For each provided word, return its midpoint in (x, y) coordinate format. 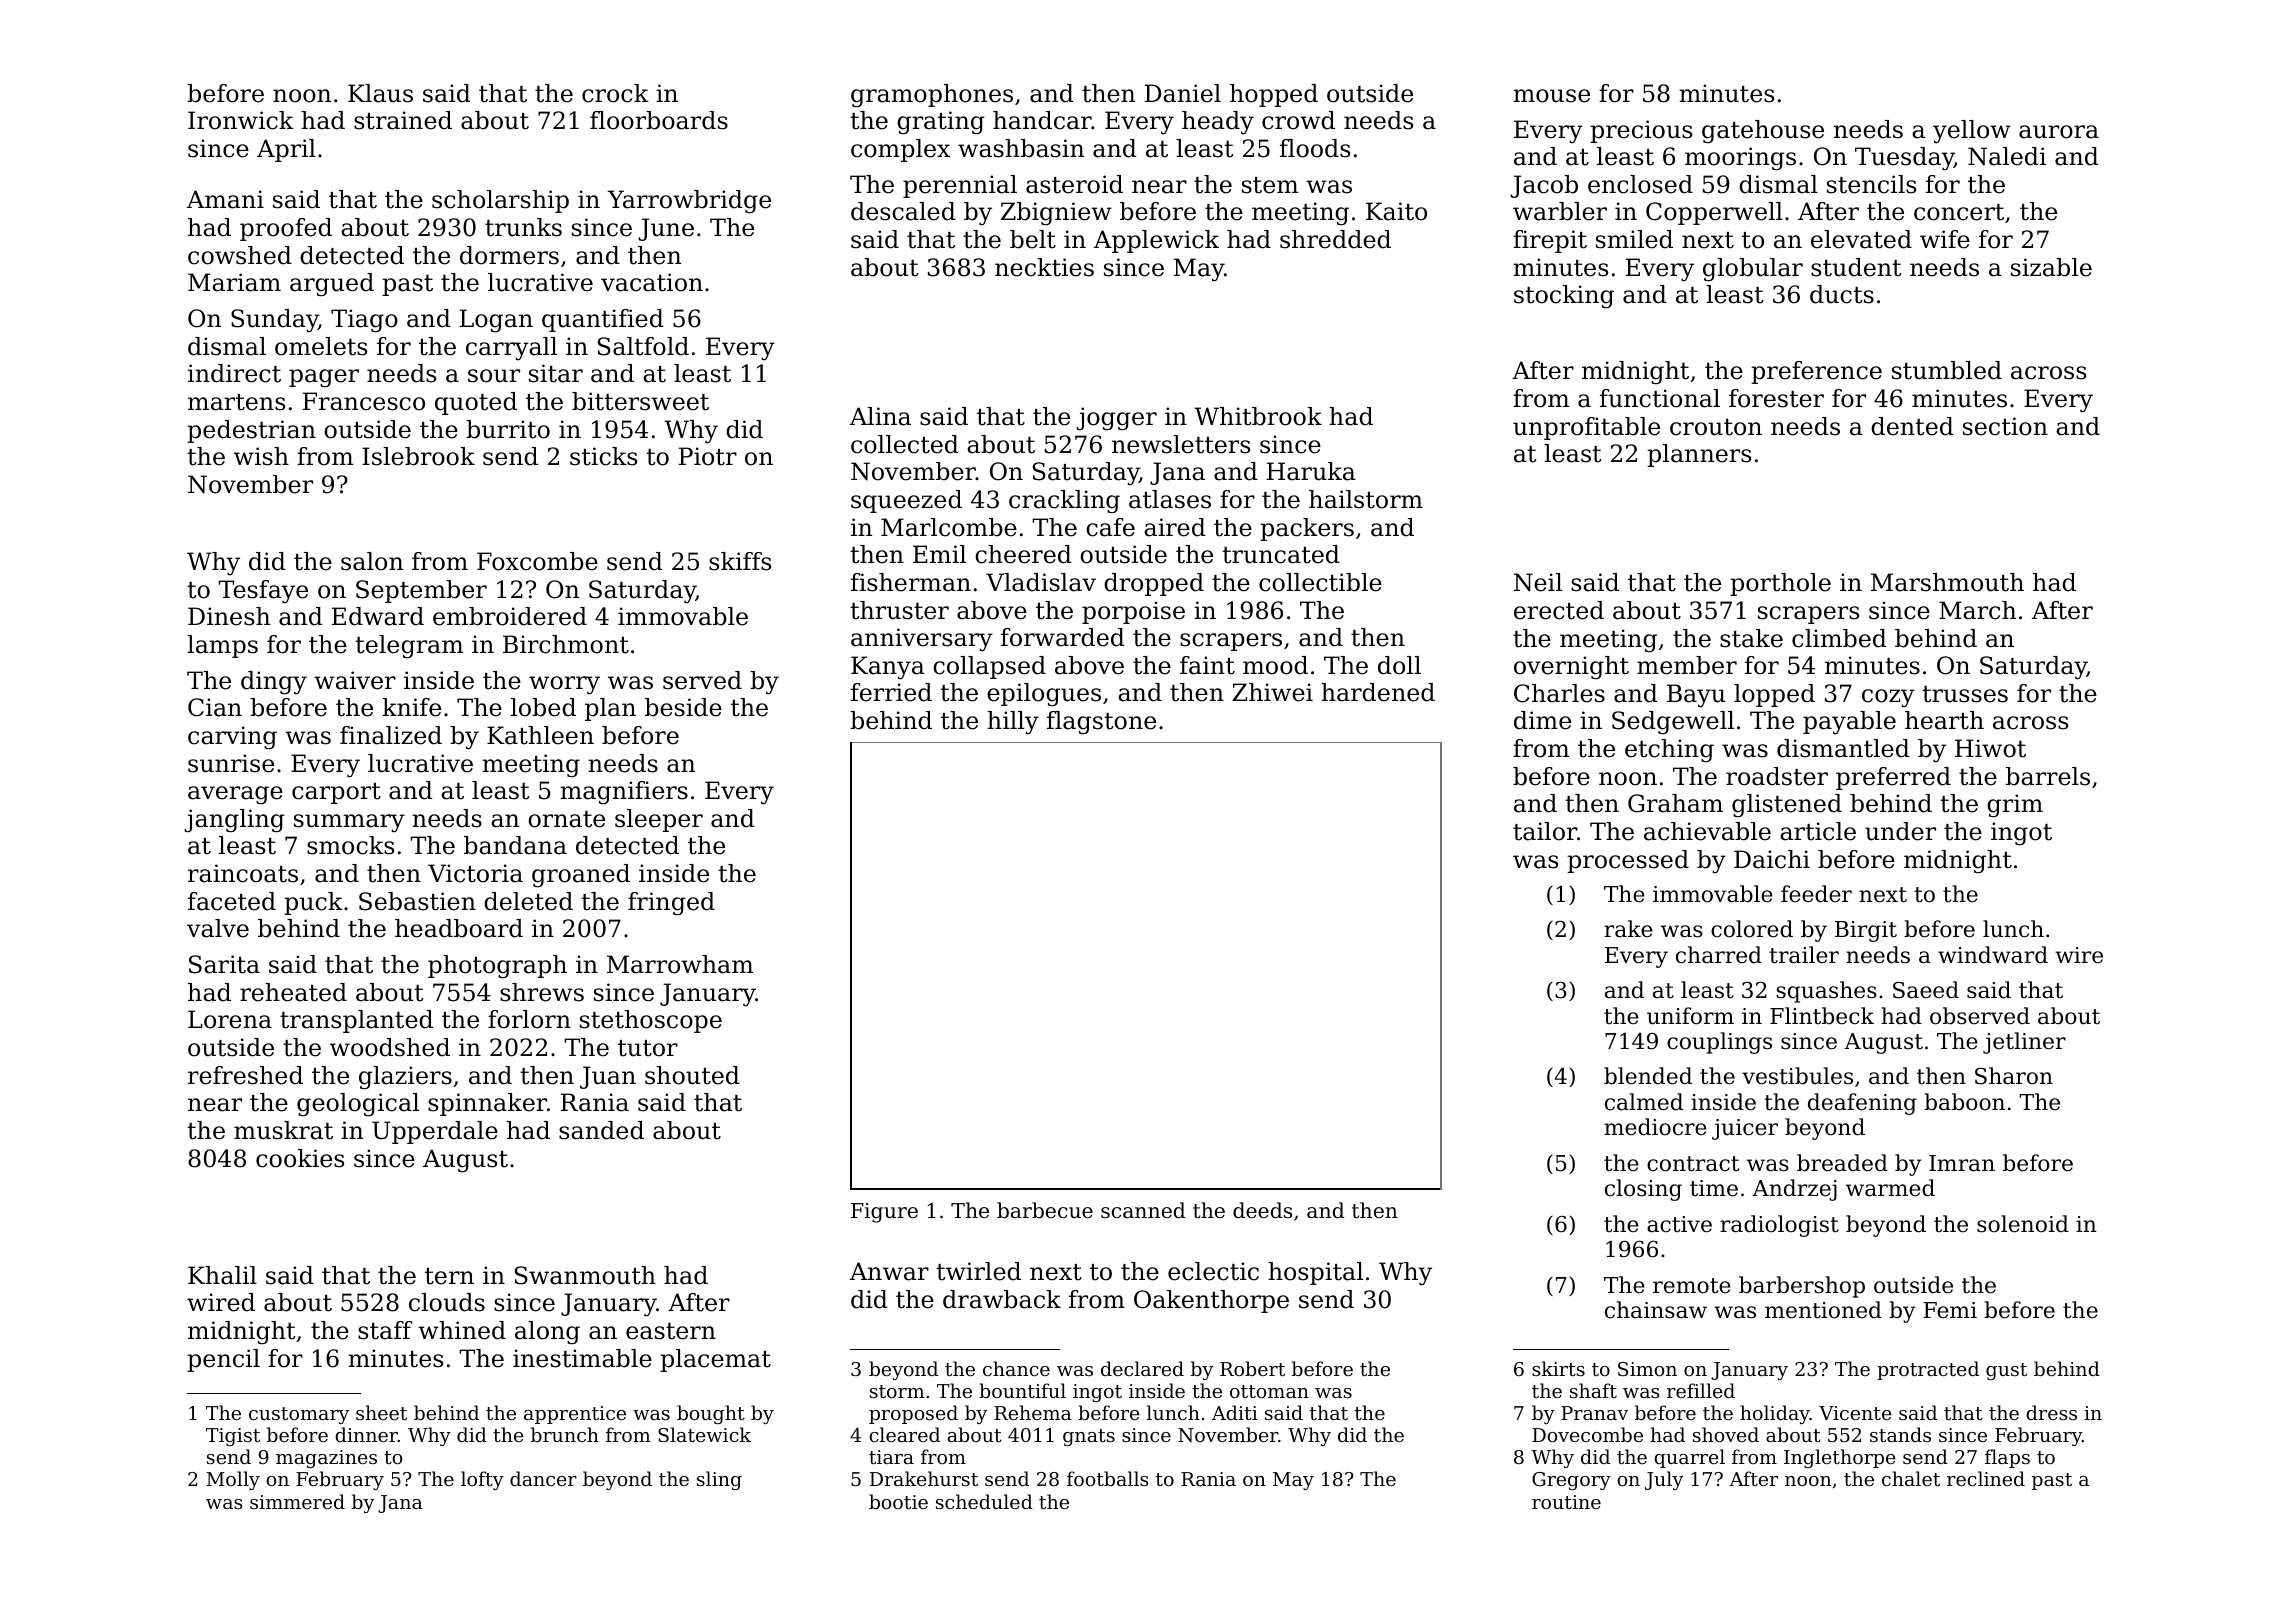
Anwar (889, 1271)
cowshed (240, 255)
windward (1993, 955)
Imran (1962, 1163)
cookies (300, 1158)
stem (1270, 185)
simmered (297, 1501)
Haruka (1311, 471)
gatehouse (1763, 131)
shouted (692, 1075)
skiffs (740, 561)
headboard (459, 928)
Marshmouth (1947, 582)
